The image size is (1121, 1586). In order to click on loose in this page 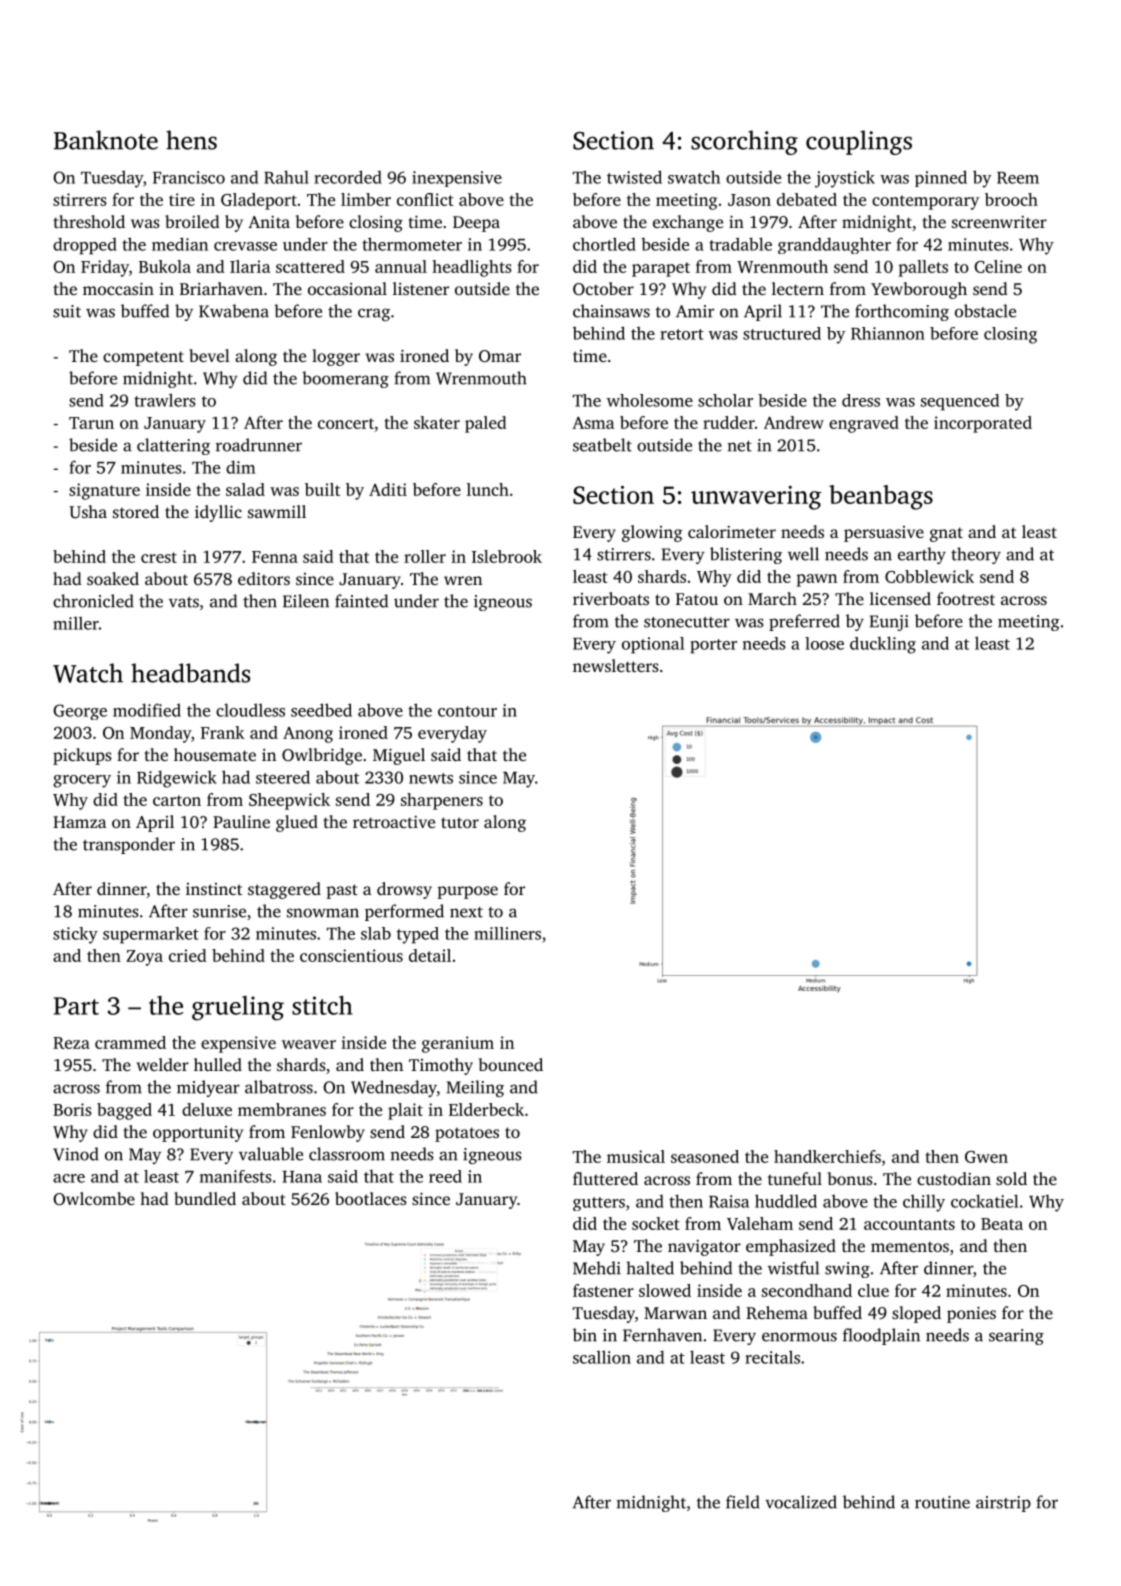, I will do `click(824, 643)`.
